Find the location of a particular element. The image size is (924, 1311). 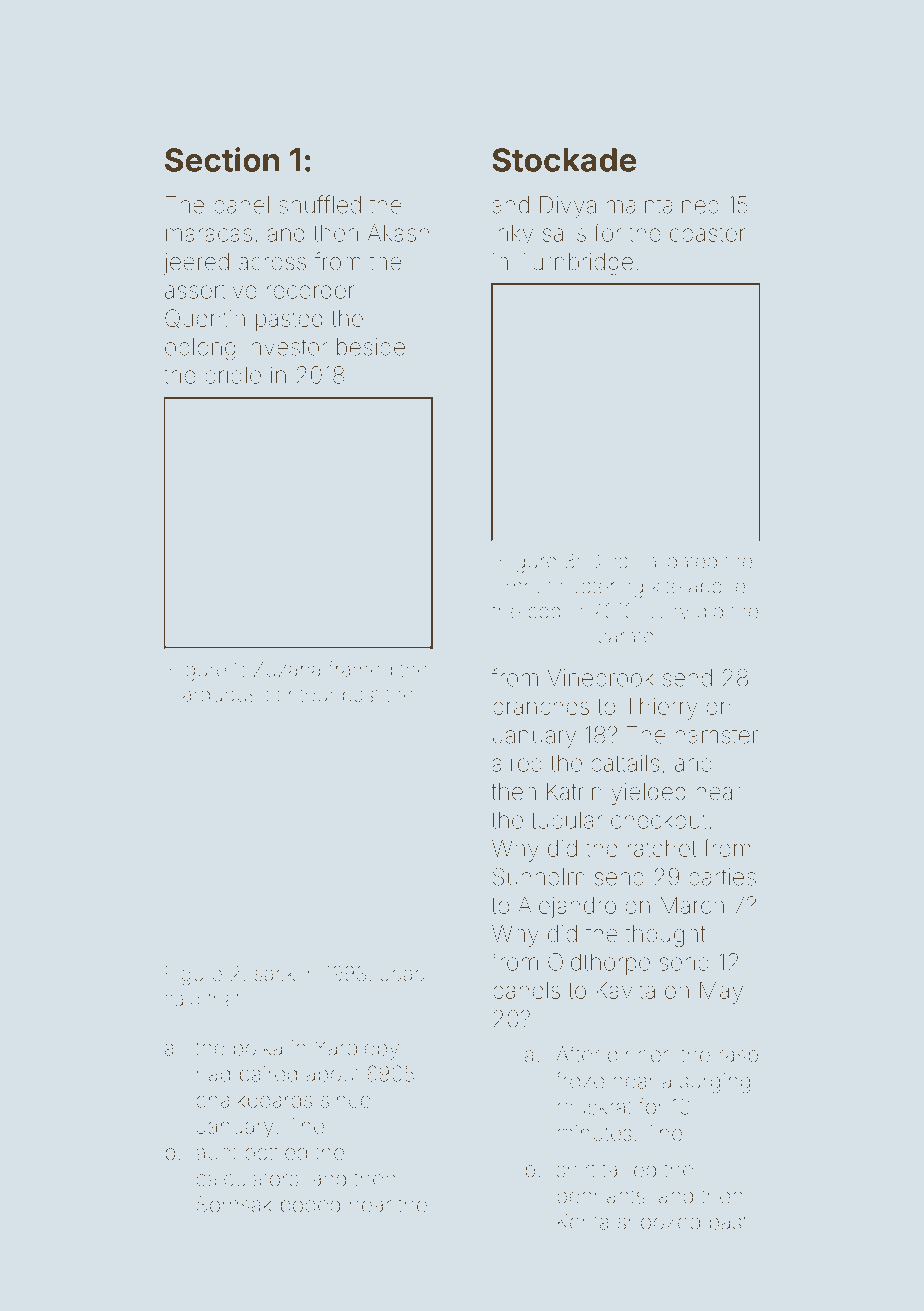

froze is located at coordinates (580, 1080).
